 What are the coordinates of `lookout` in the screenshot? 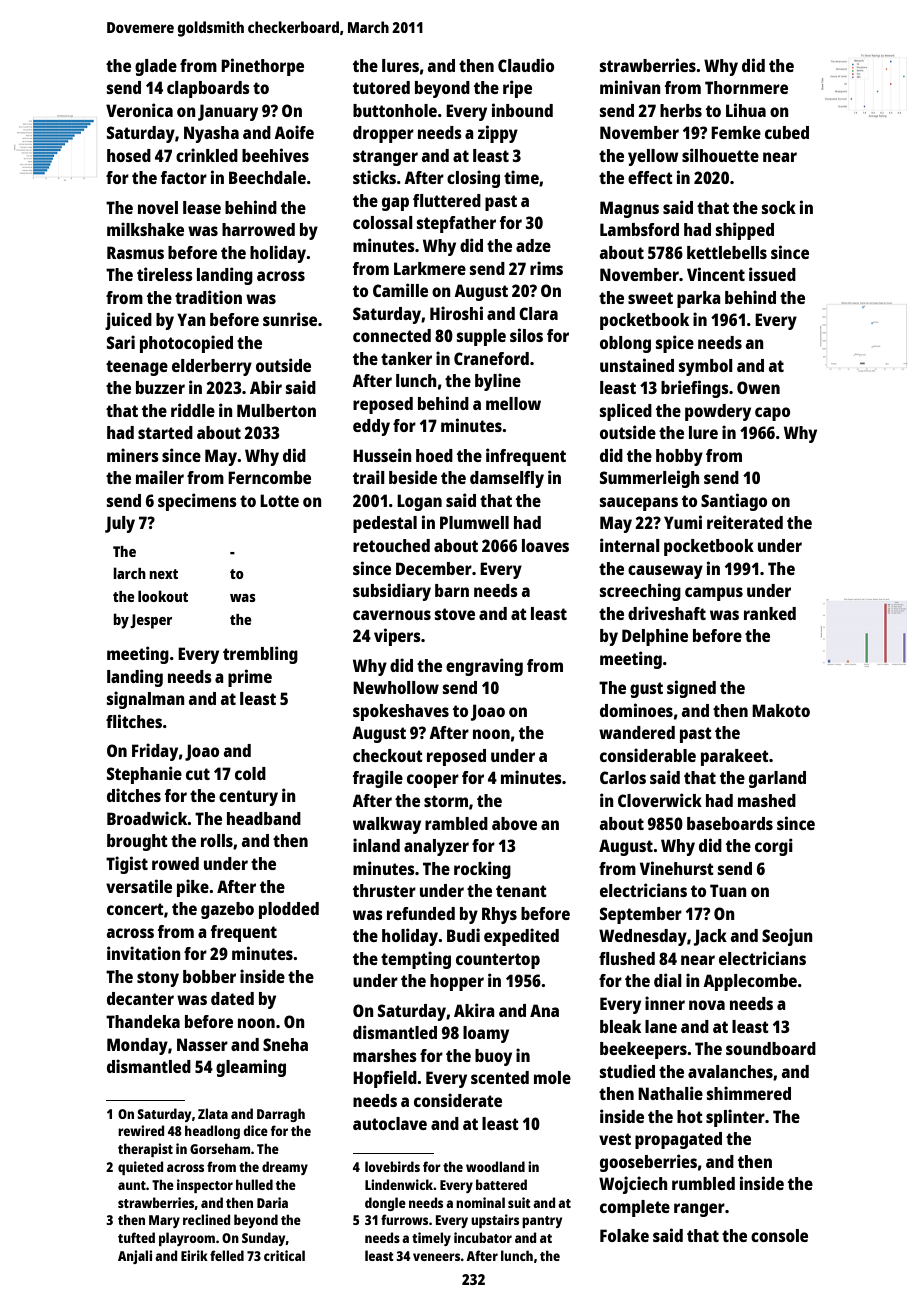 It's located at (163, 596).
